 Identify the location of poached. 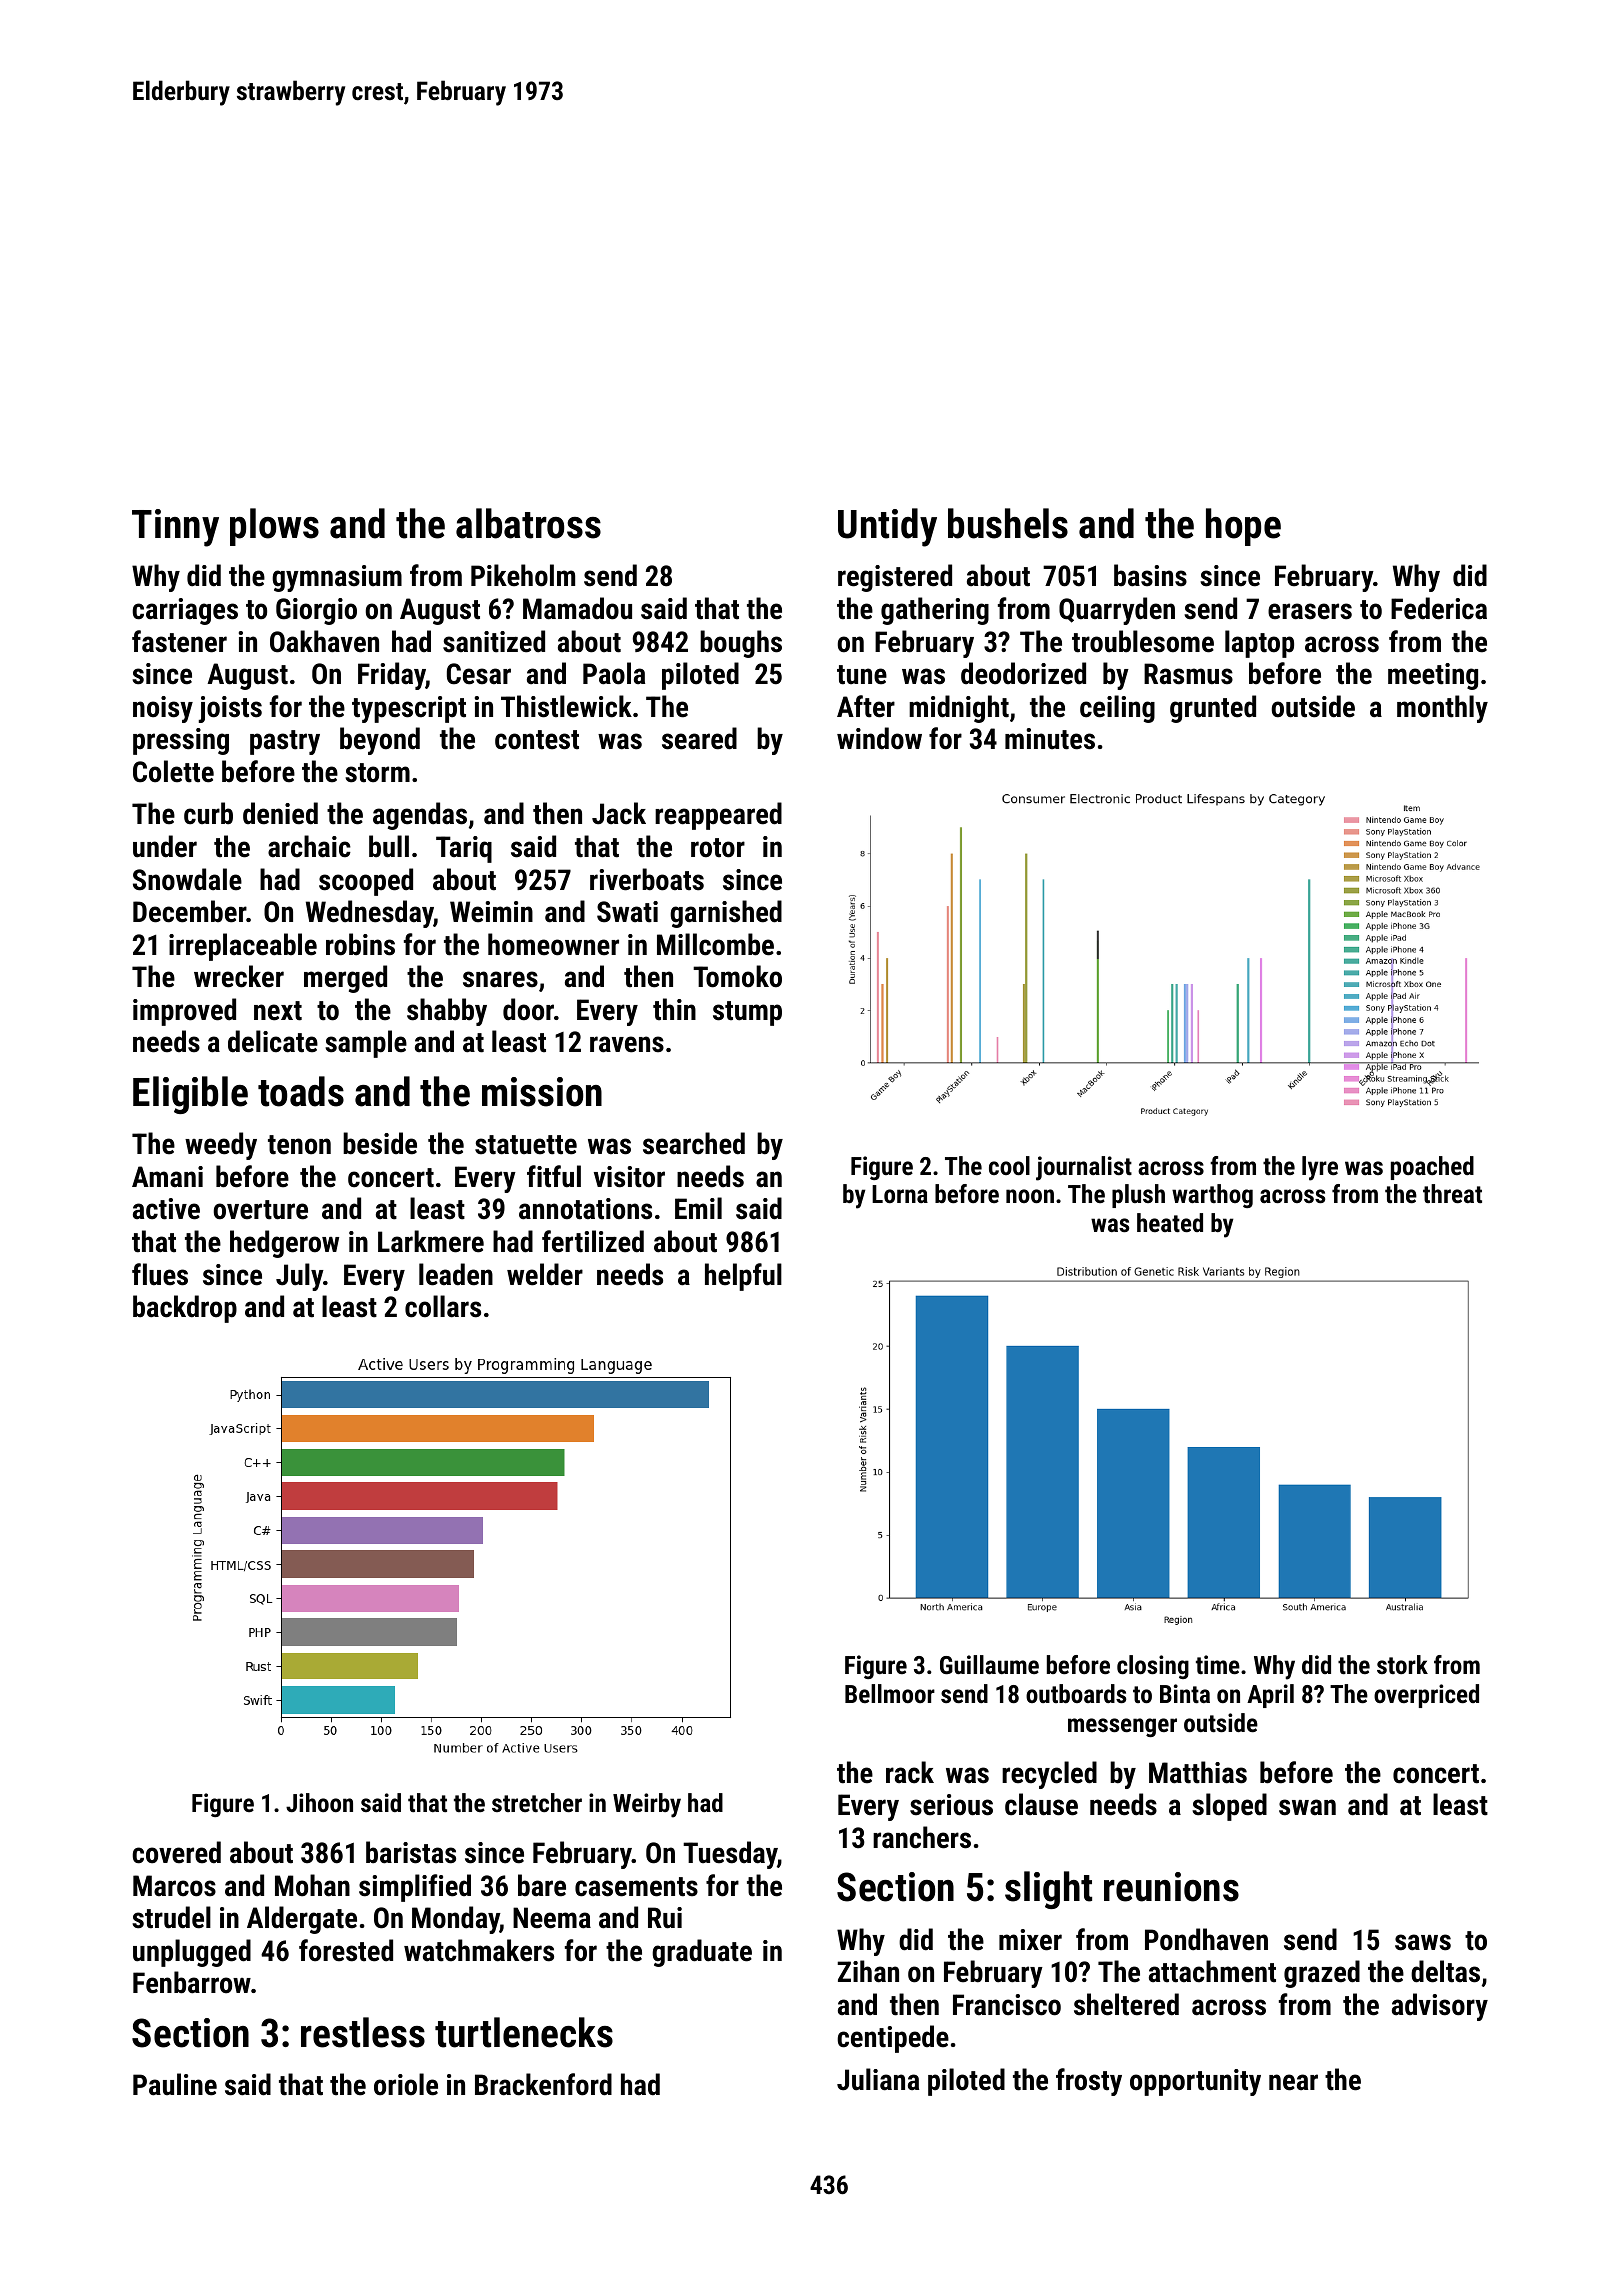
(1432, 1168).
